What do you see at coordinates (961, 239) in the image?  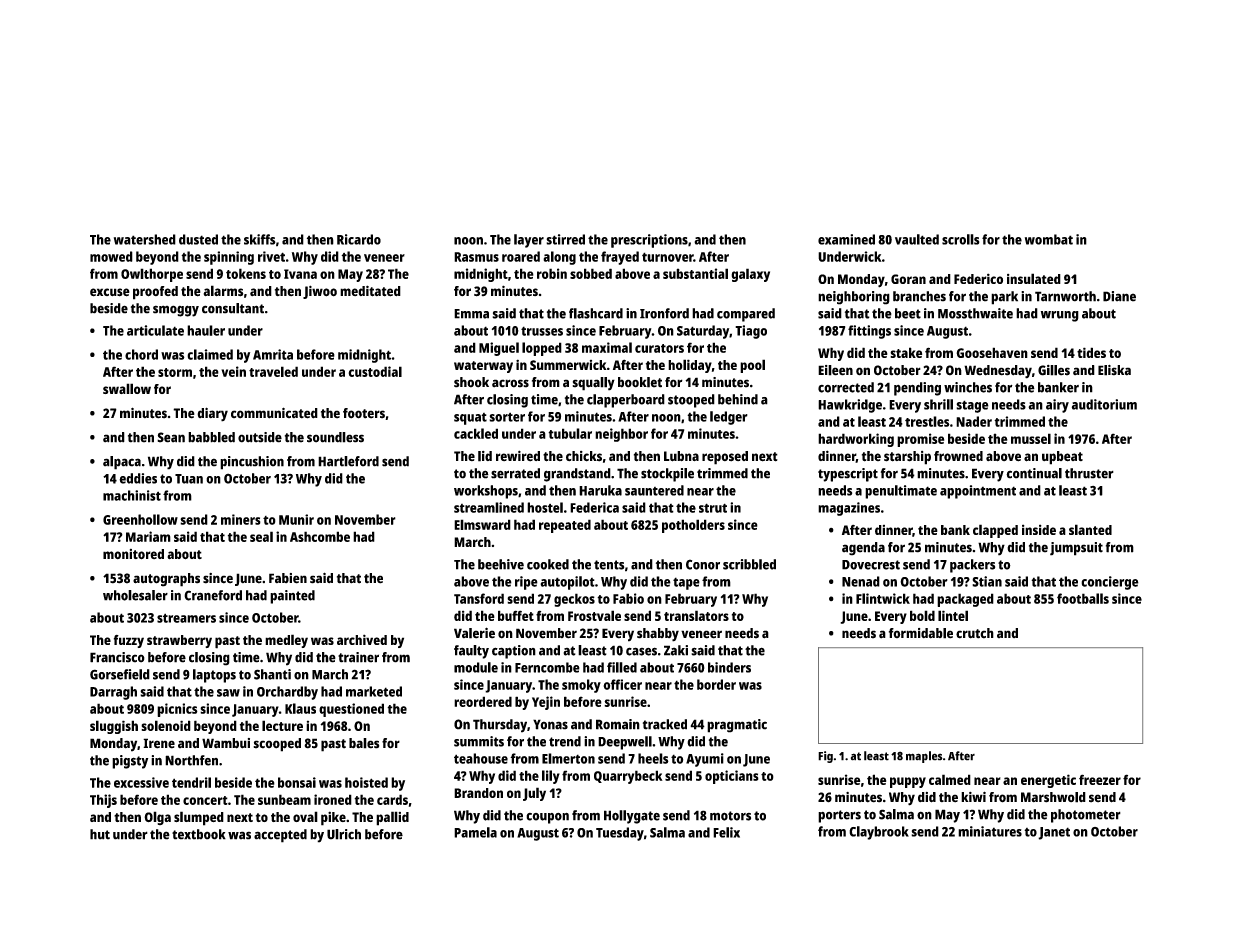 I see `scrolls` at bounding box center [961, 239].
